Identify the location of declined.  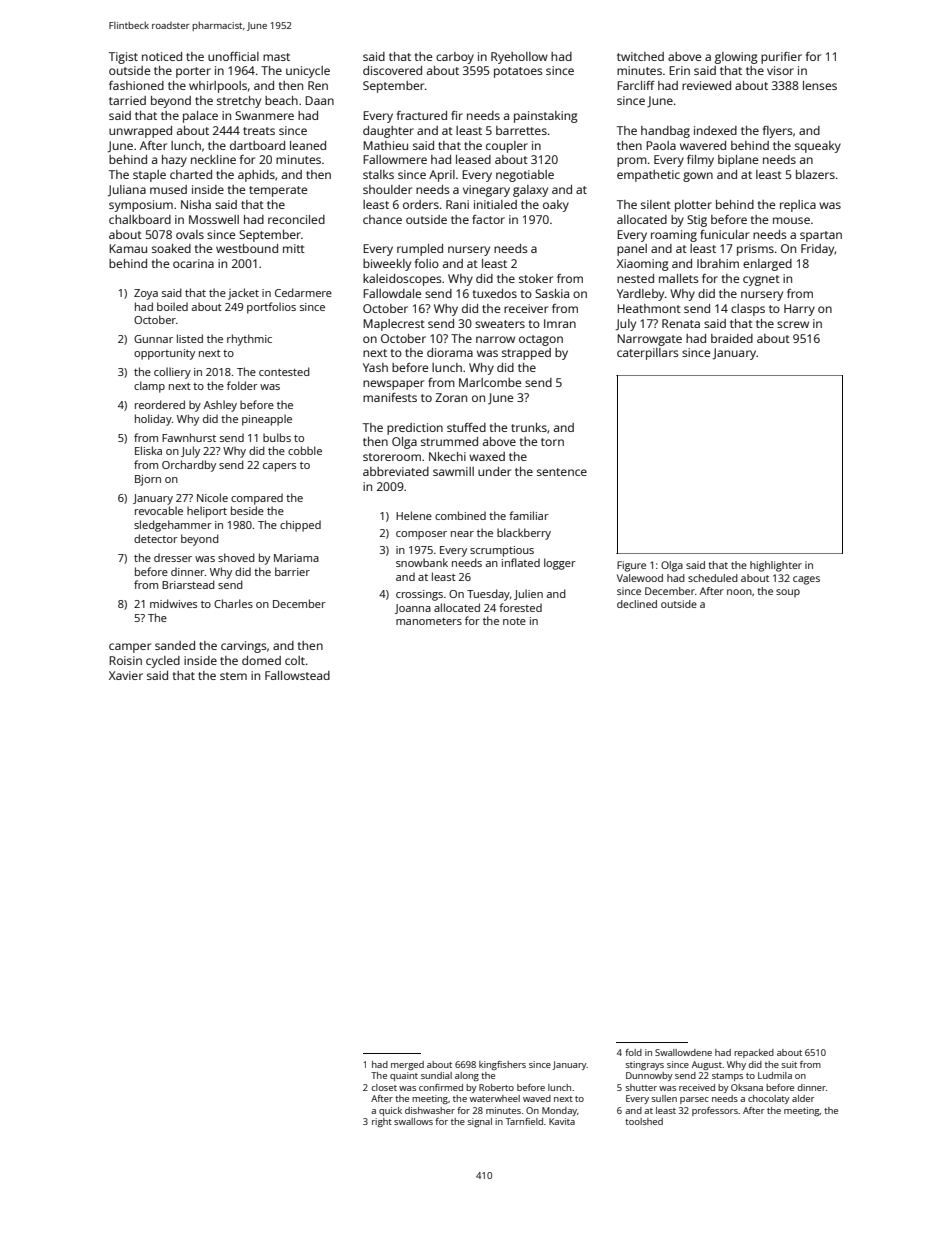
(637, 604).
